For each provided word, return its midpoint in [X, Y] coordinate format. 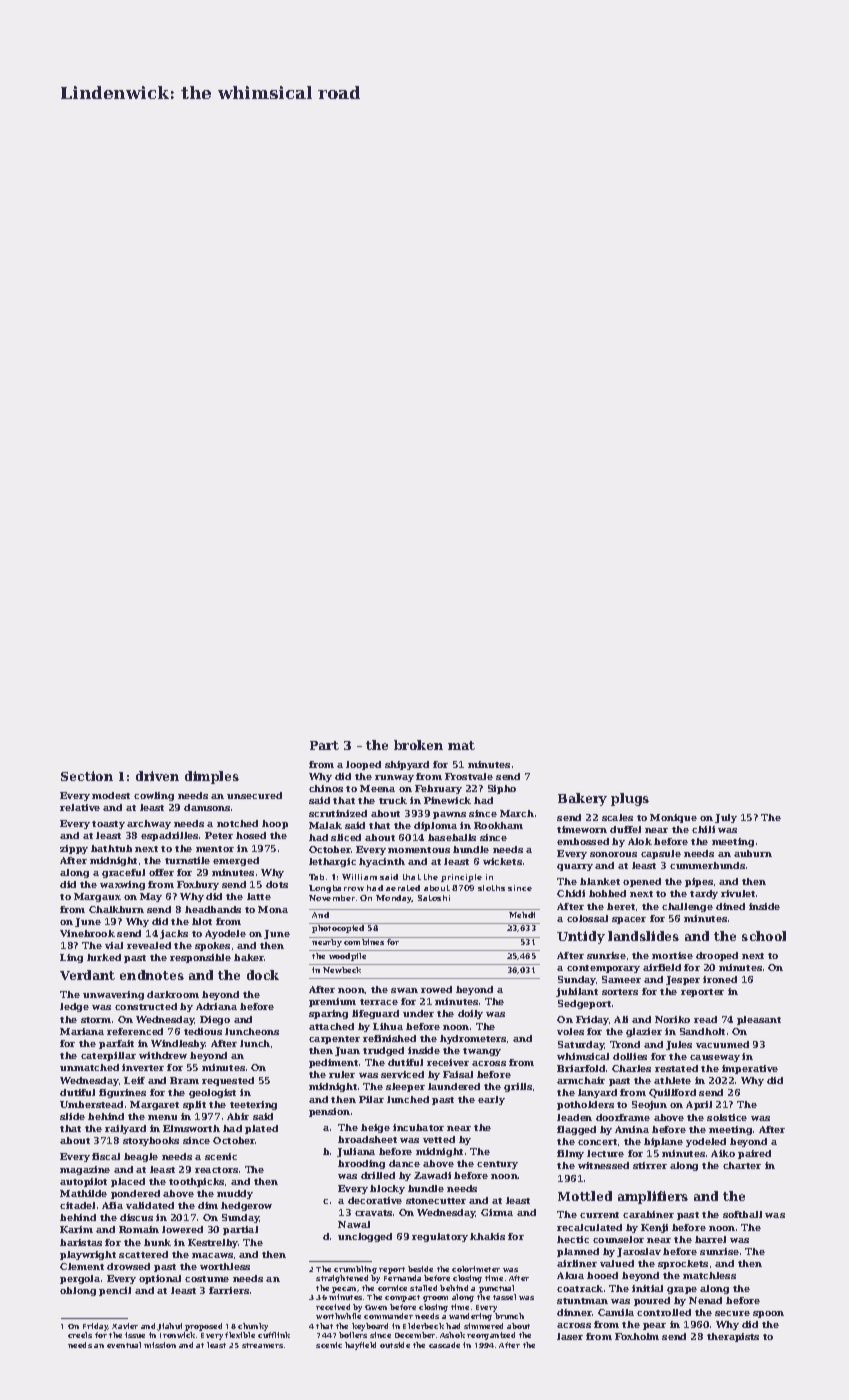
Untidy [581, 937]
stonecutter [436, 1201]
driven [157, 776]
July [726, 818]
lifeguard [375, 1014]
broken [418, 745]
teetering [253, 1105]
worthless [225, 1266]
